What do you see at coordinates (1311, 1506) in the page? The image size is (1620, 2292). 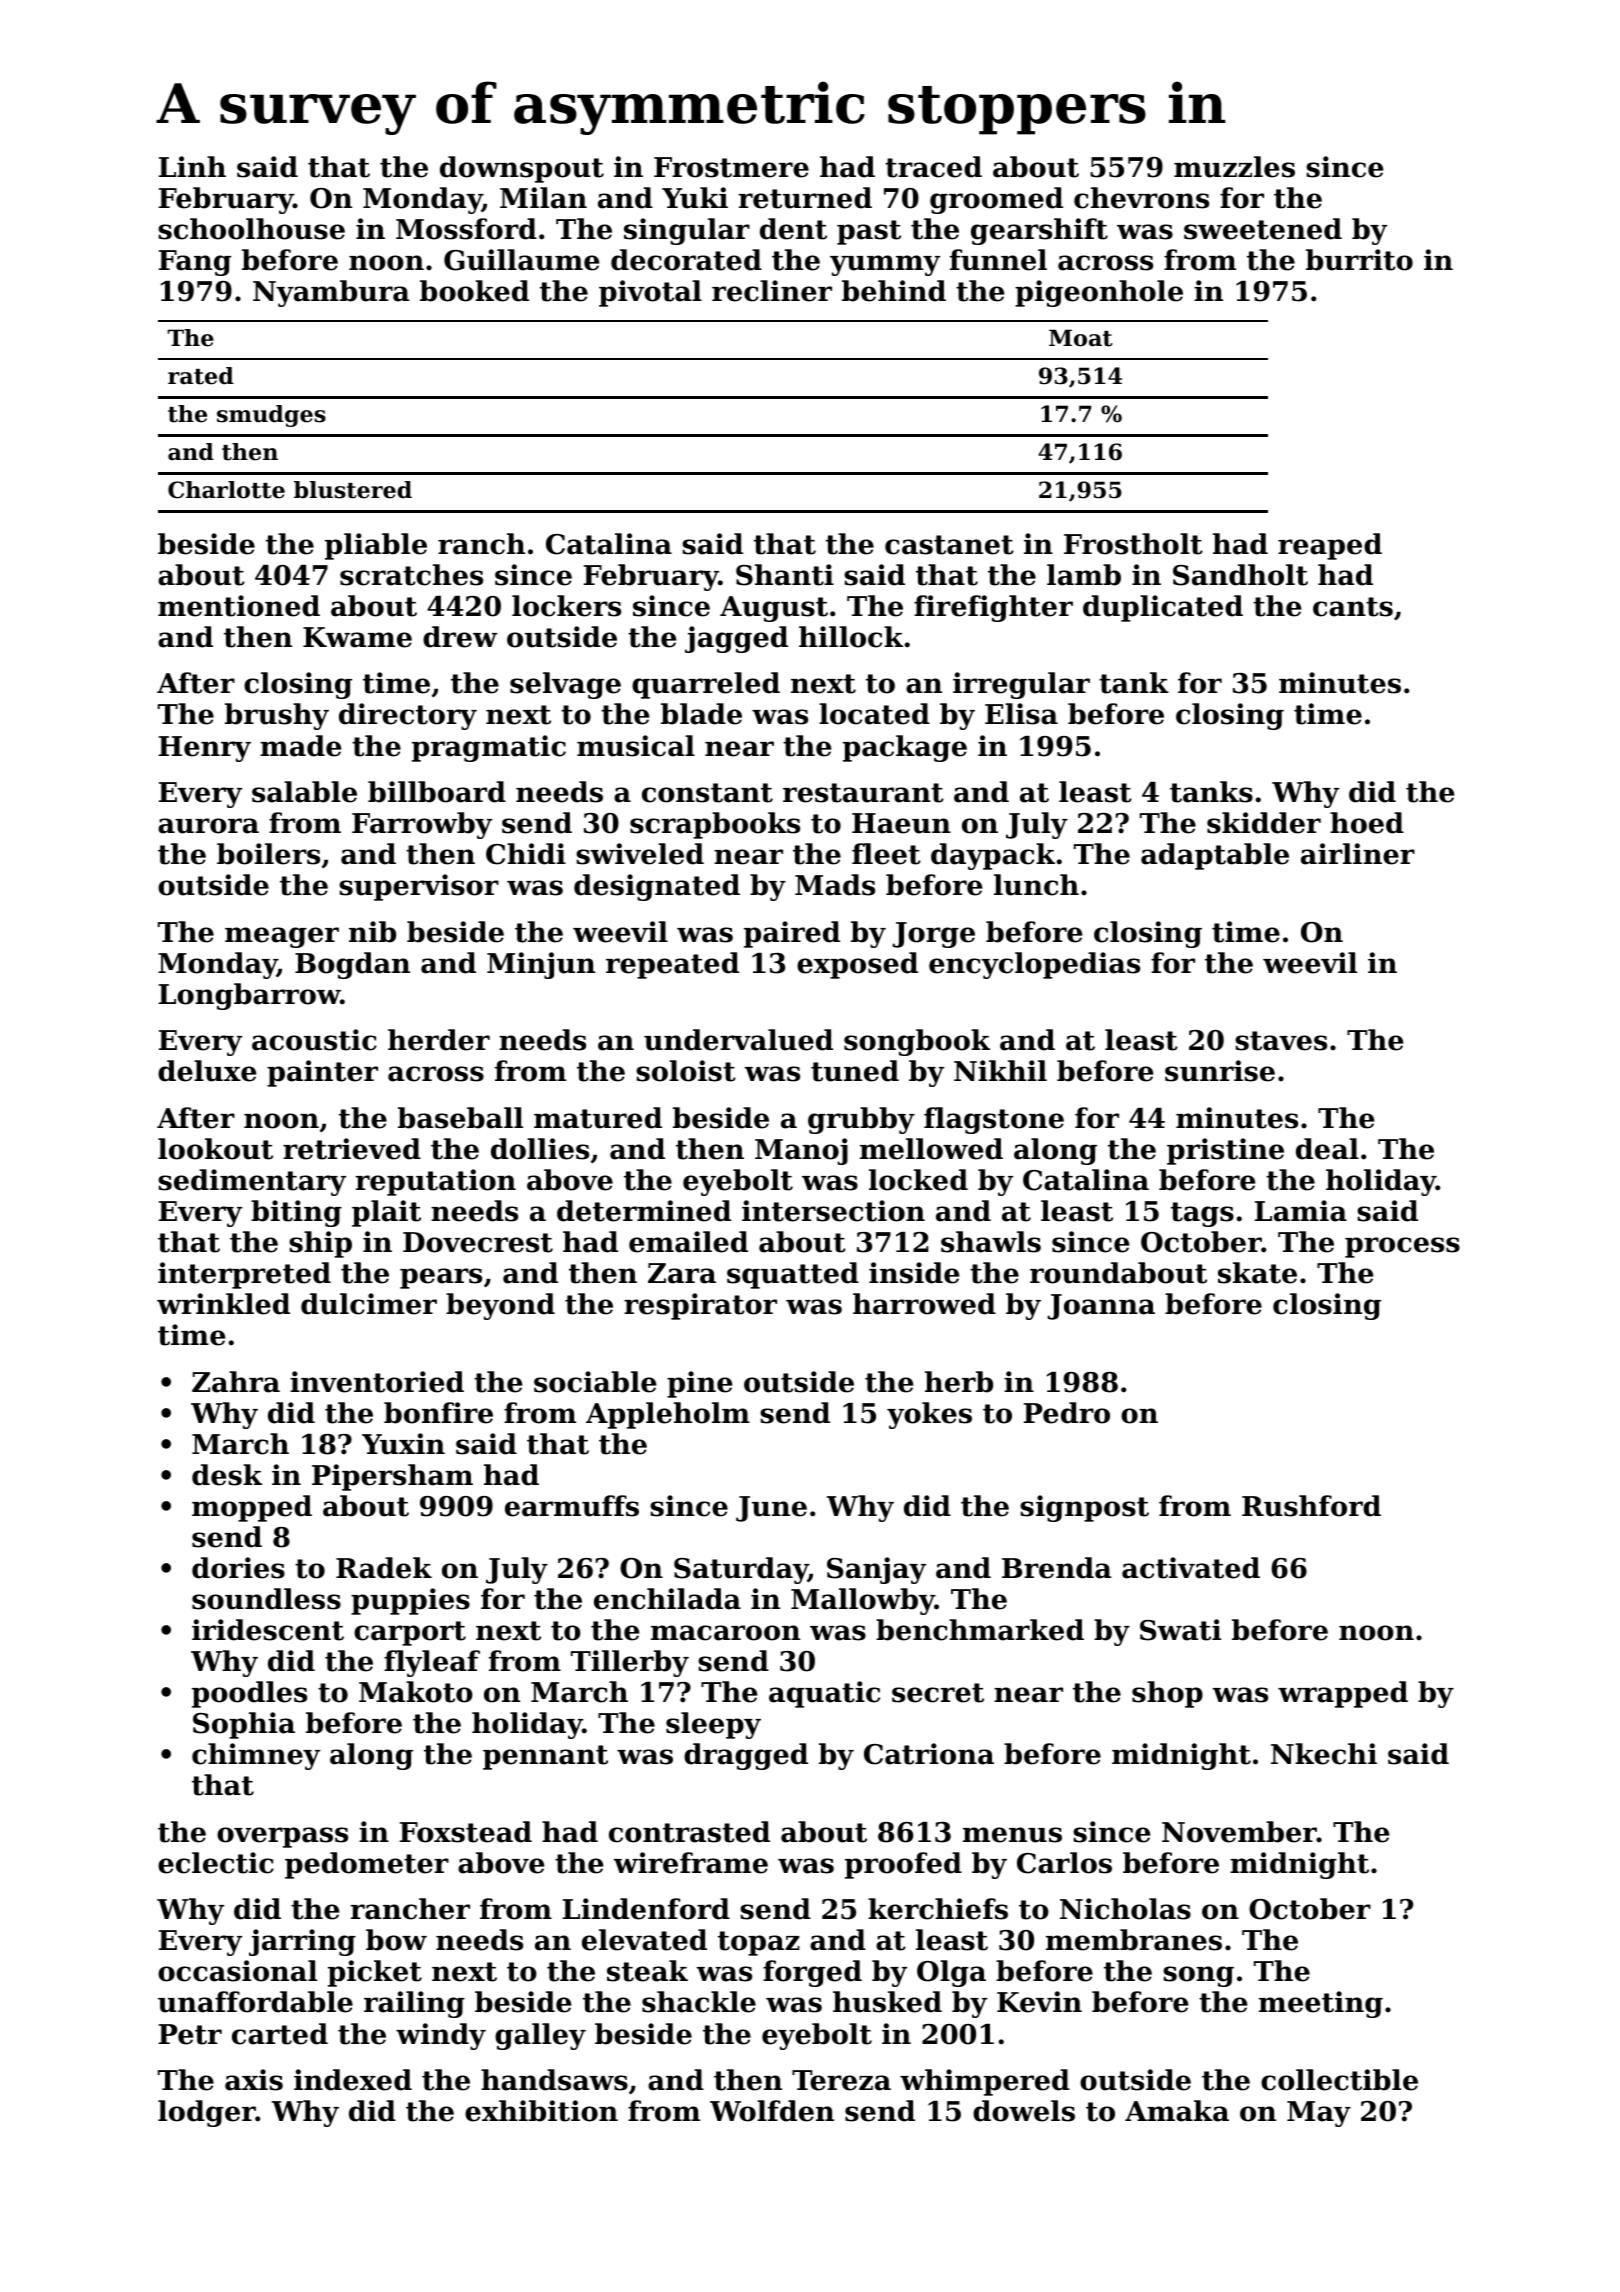 I see `Rushford` at bounding box center [1311, 1506].
